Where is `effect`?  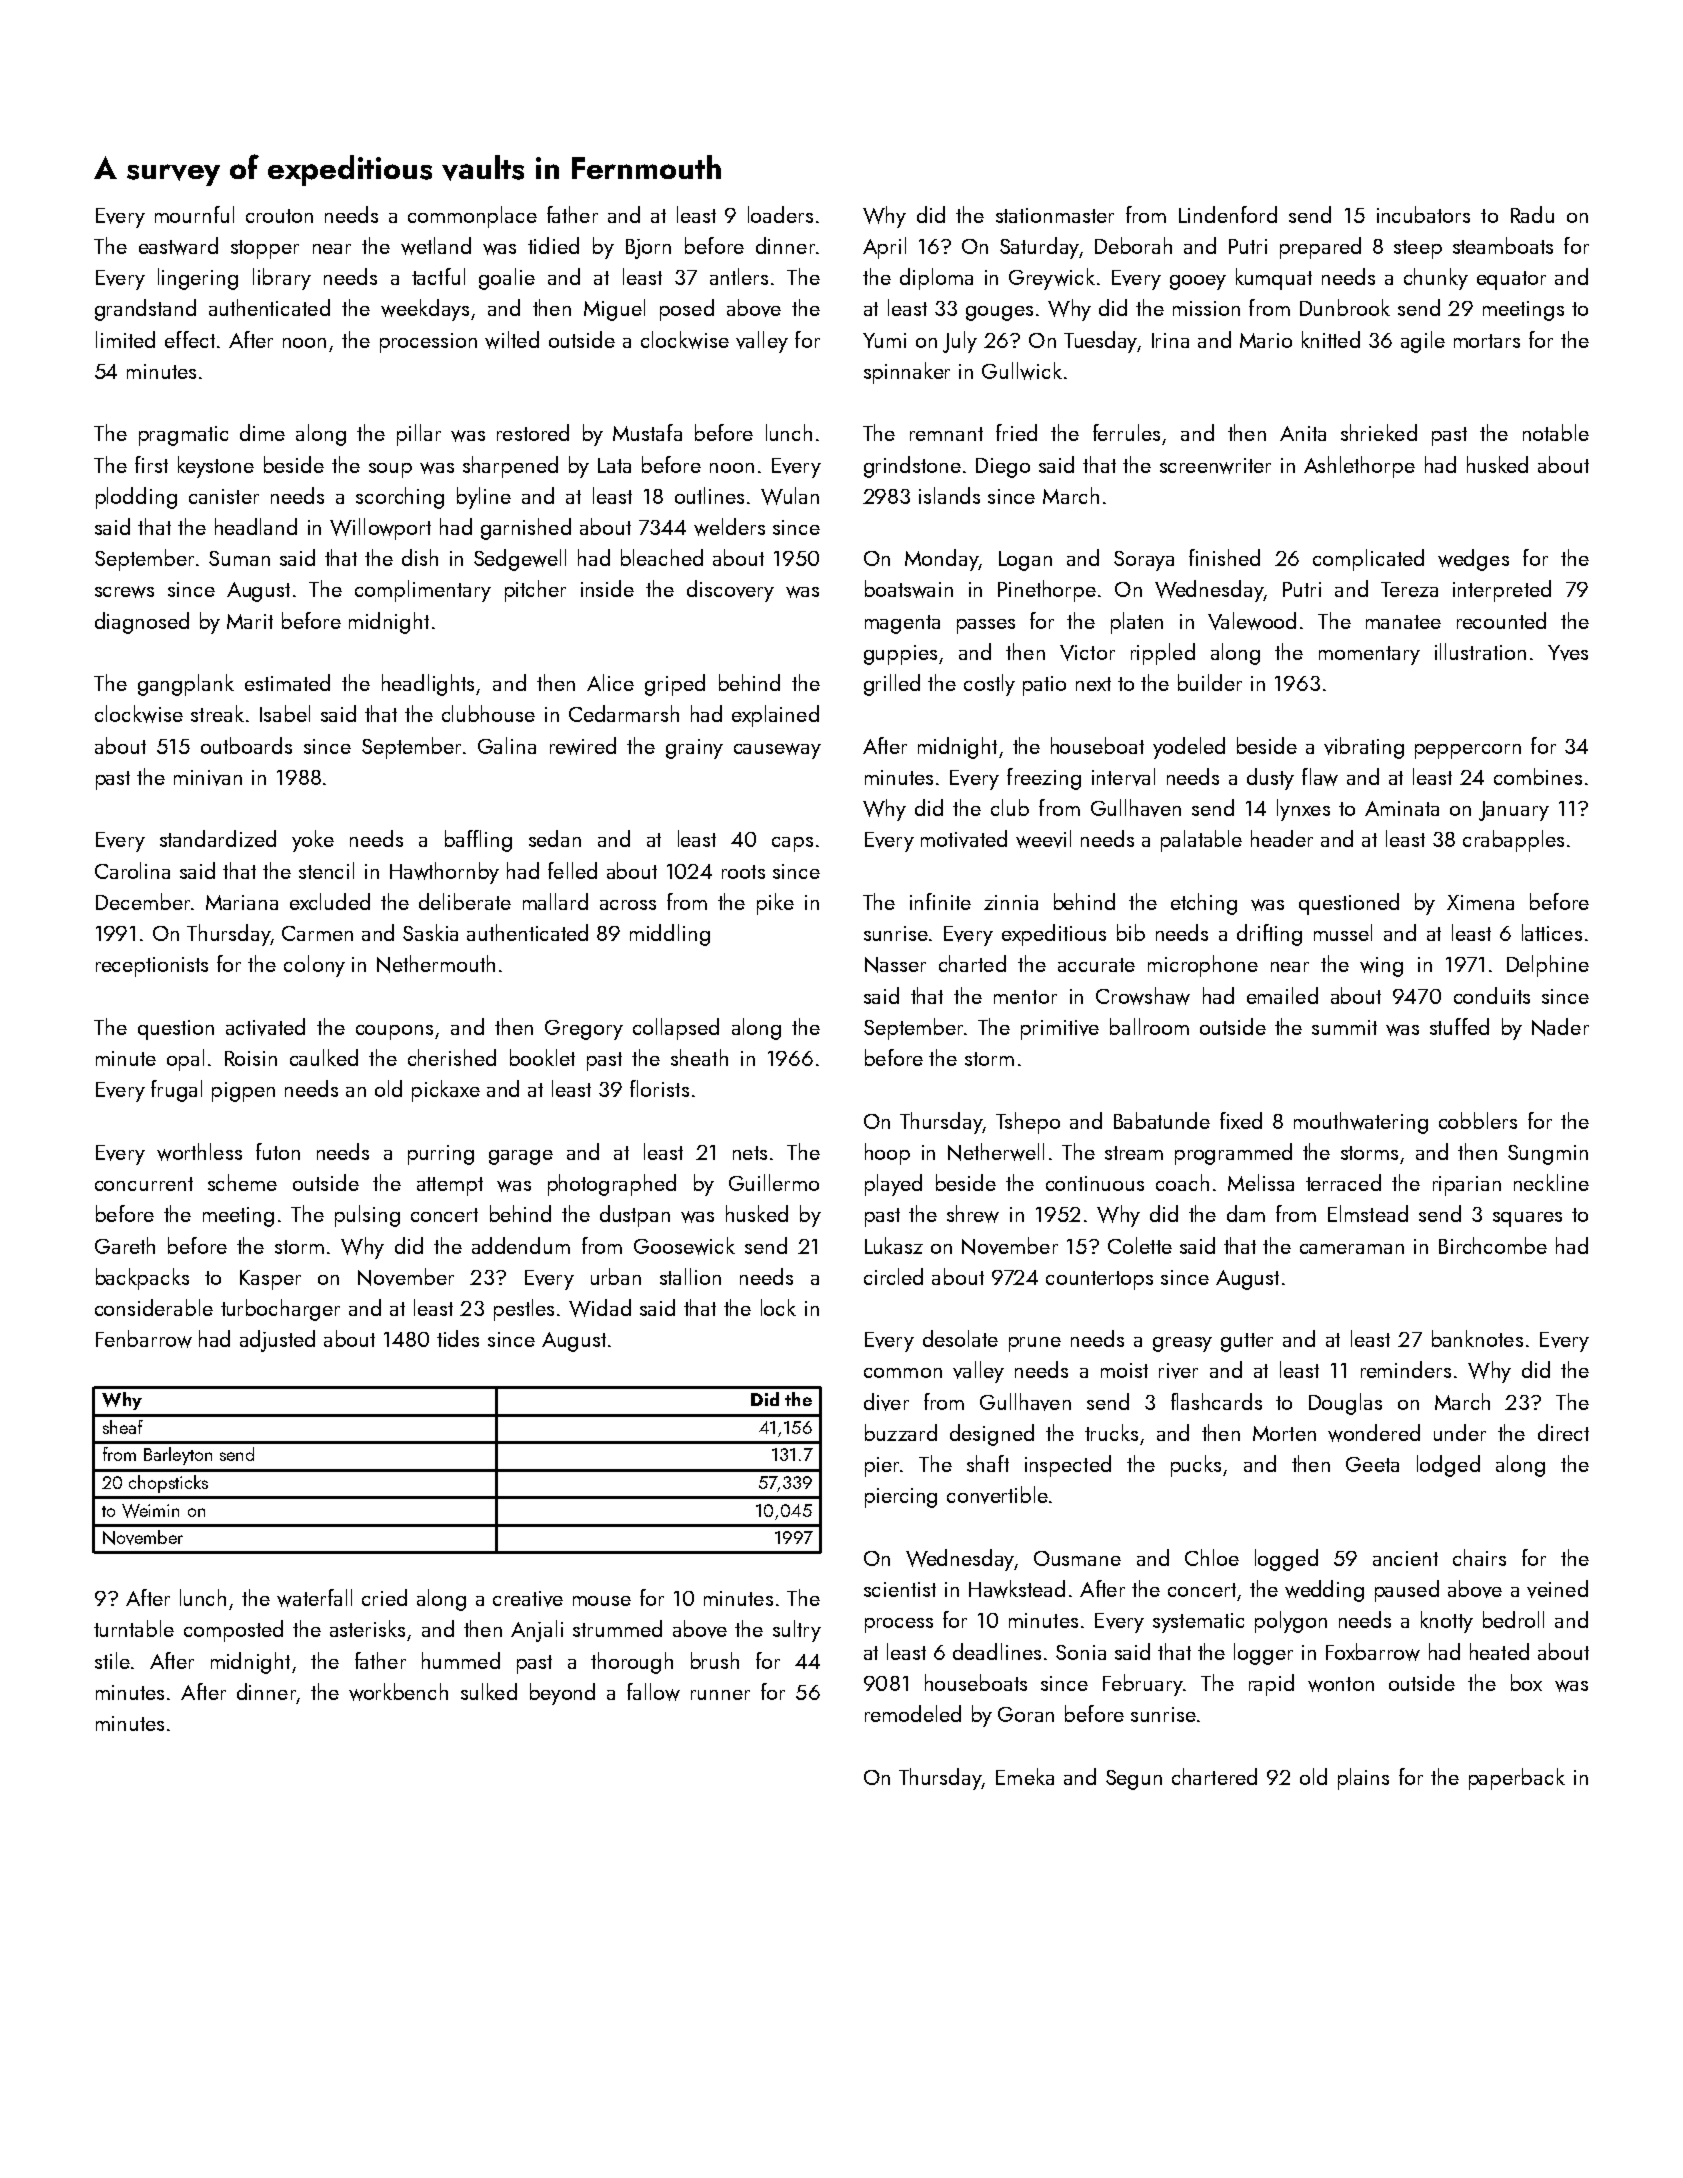 effect is located at coordinates (190, 339).
